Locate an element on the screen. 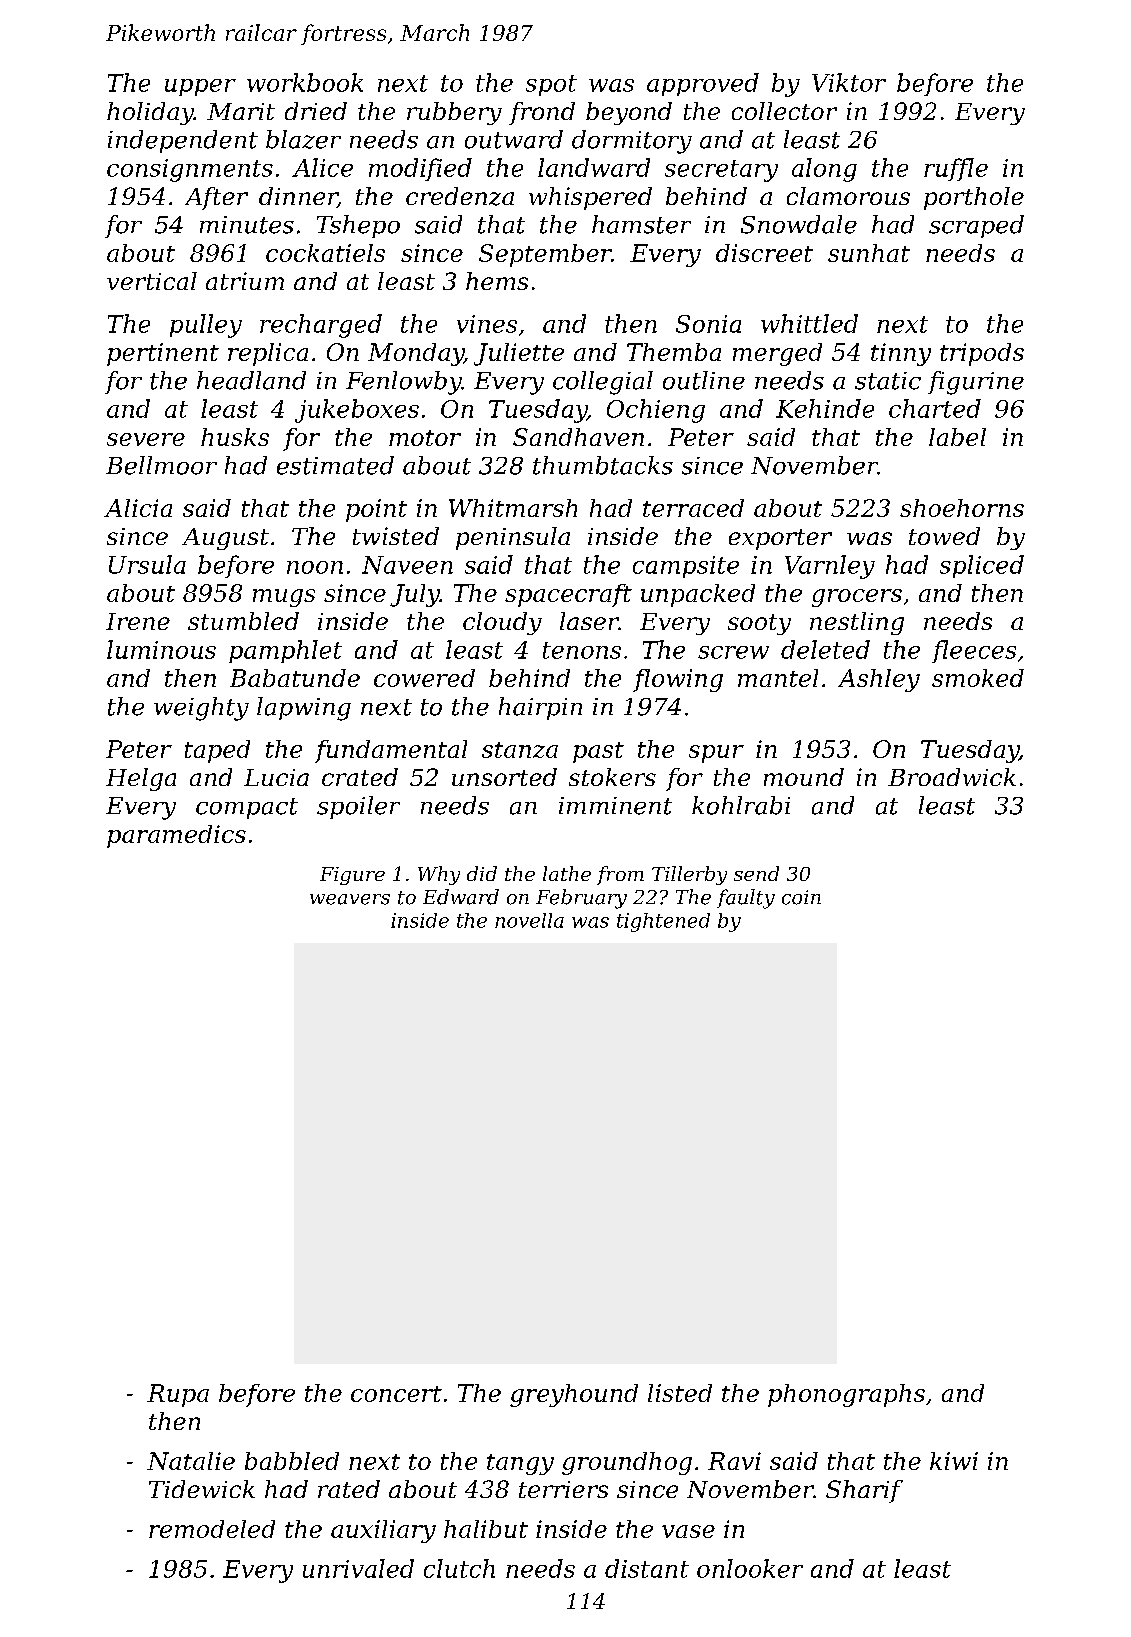  exporter is located at coordinates (780, 539).
